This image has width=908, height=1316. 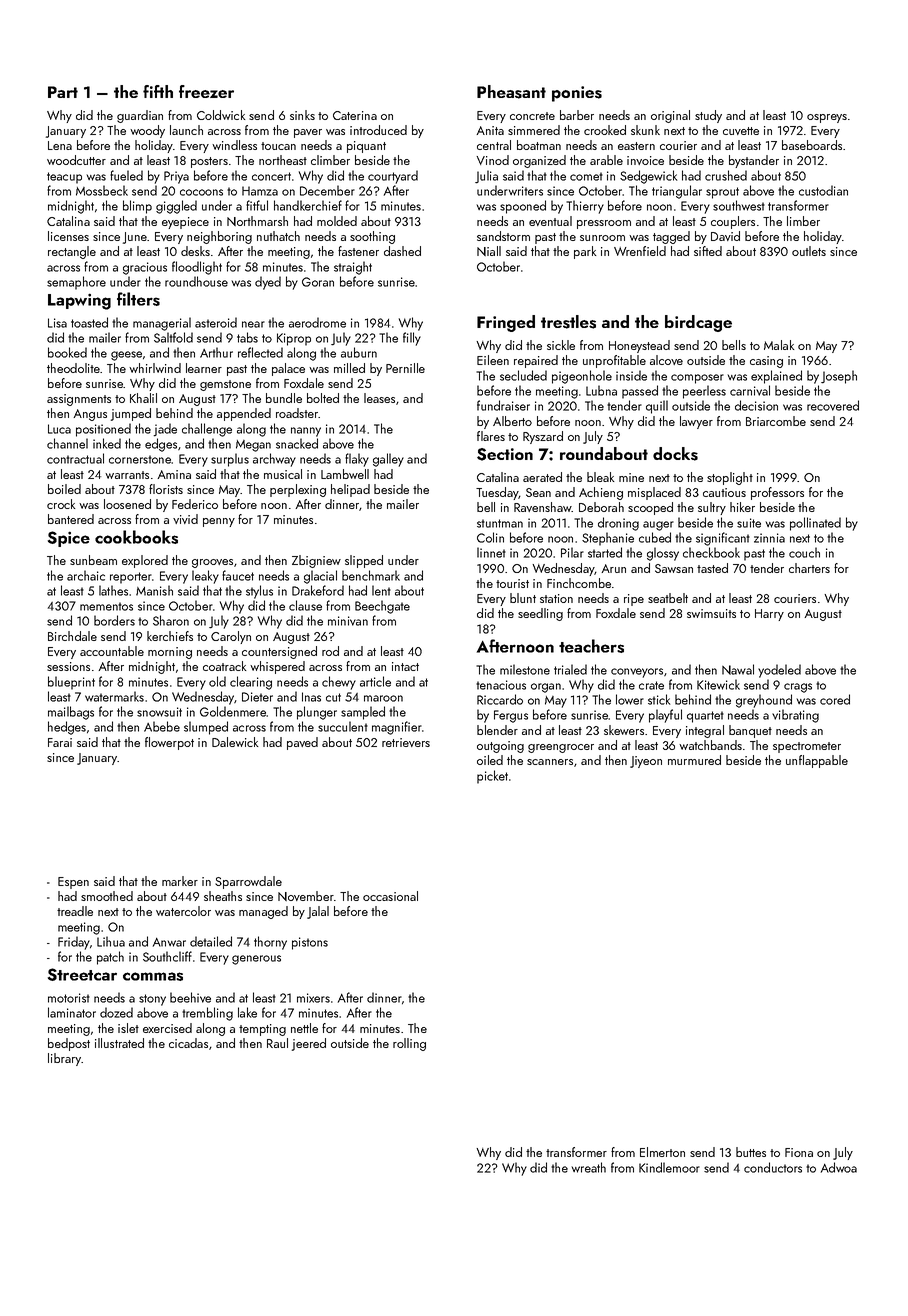 I want to click on conductors, so click(x=773, y=1167).
